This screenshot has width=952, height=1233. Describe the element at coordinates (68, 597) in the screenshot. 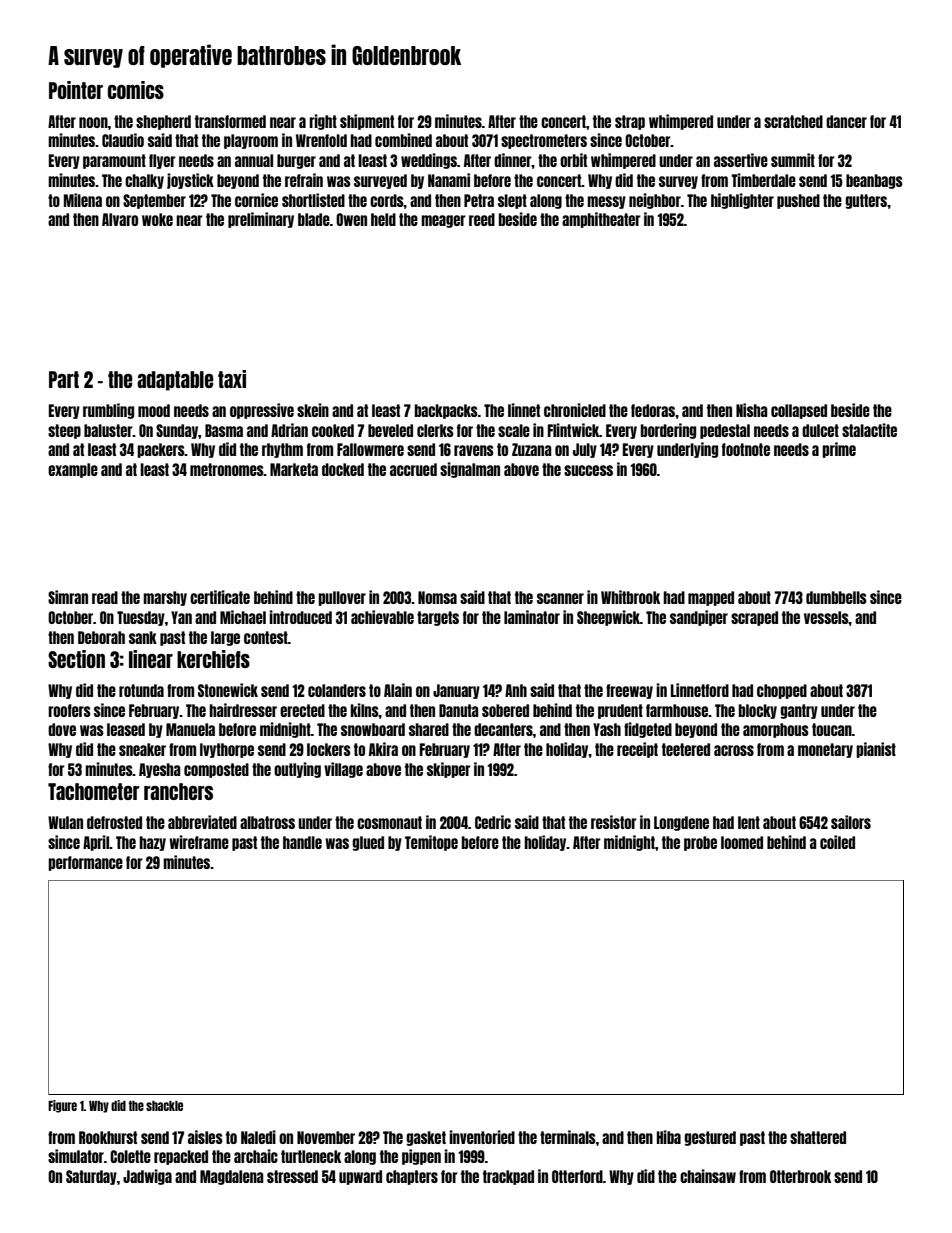

I see `Simran` at that location.
